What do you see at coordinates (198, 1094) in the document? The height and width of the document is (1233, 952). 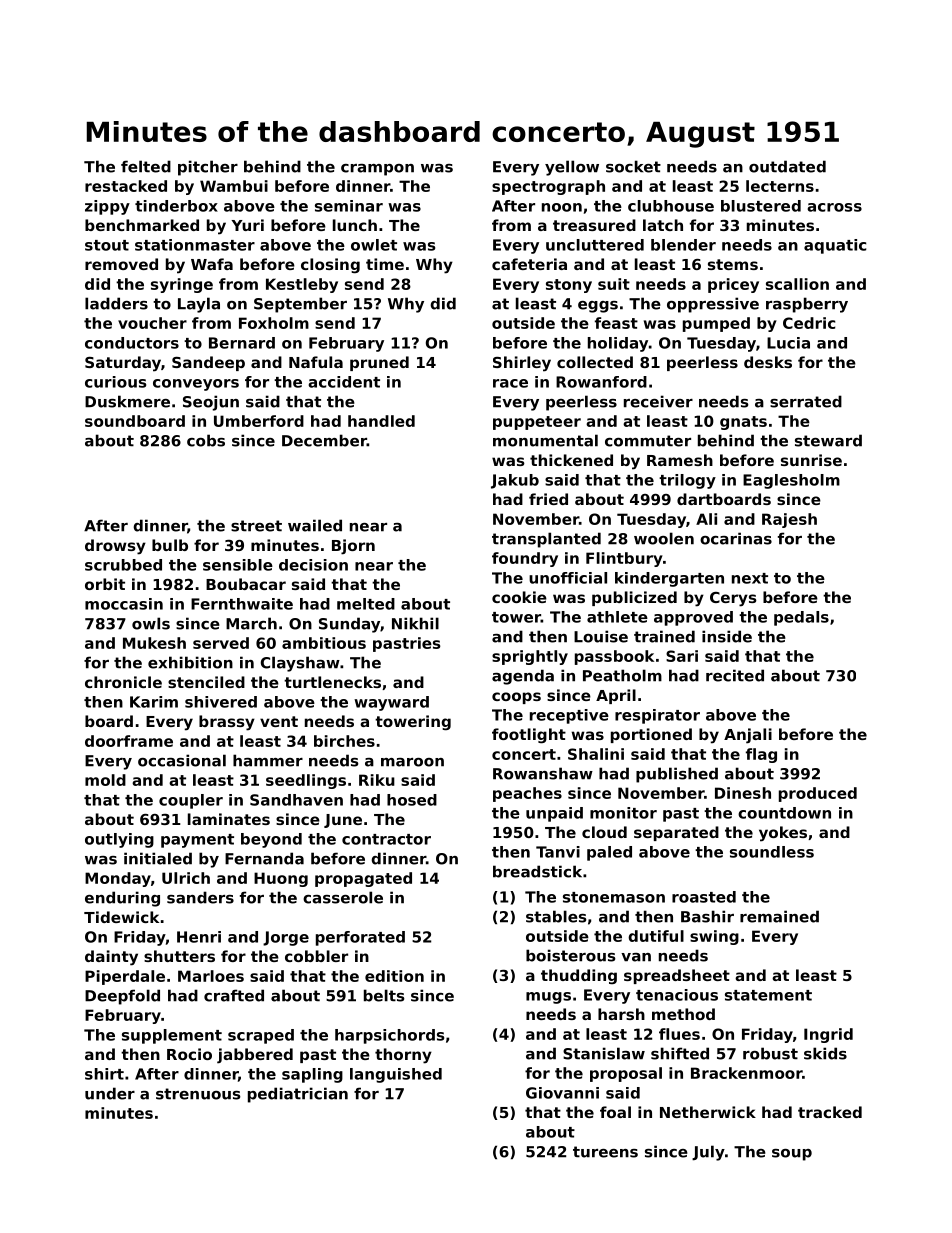 I see `strenuous` at bounding box center [198, 1094].
